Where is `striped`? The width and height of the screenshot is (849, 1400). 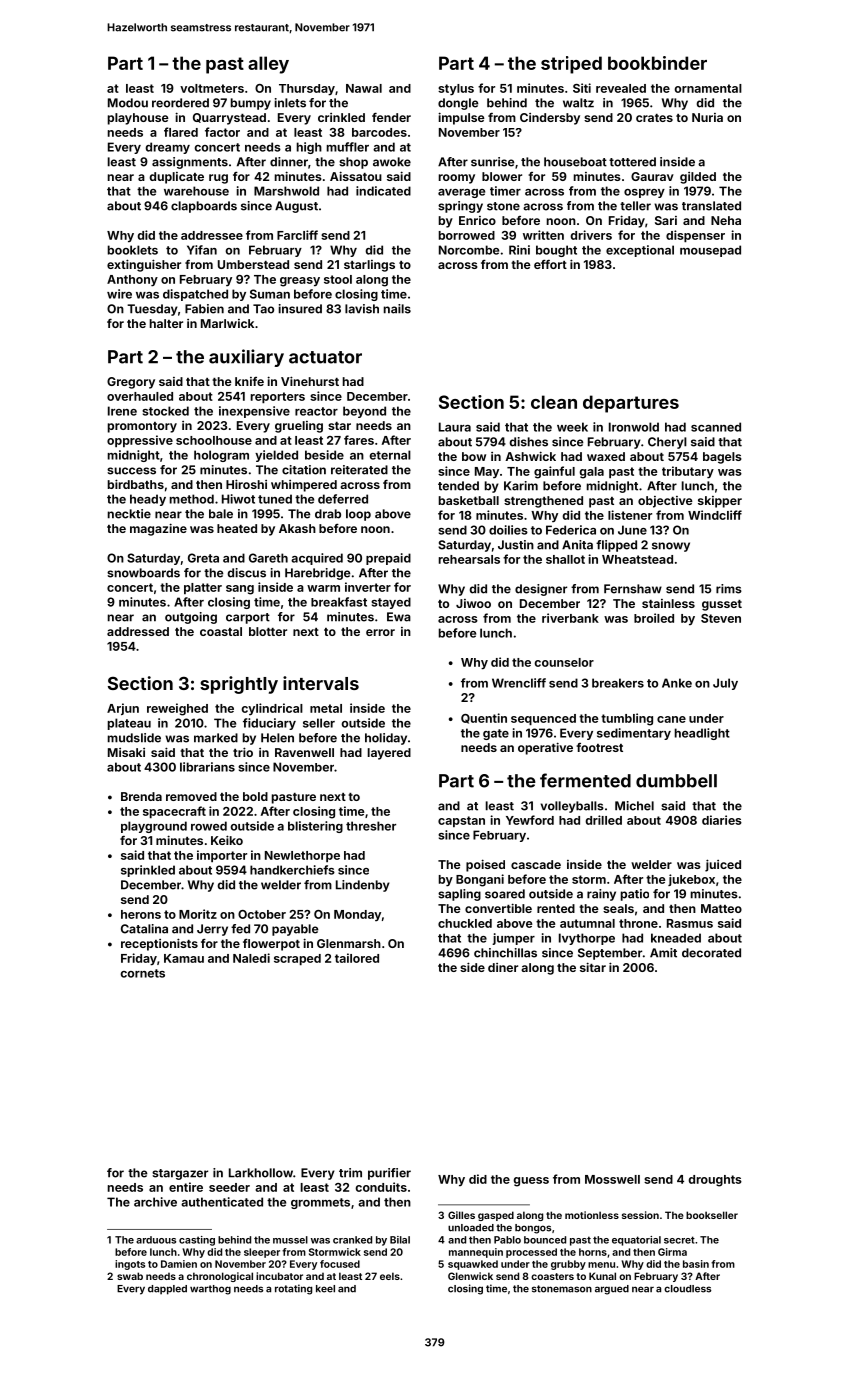 striped is located at coordinates (571, 65).
